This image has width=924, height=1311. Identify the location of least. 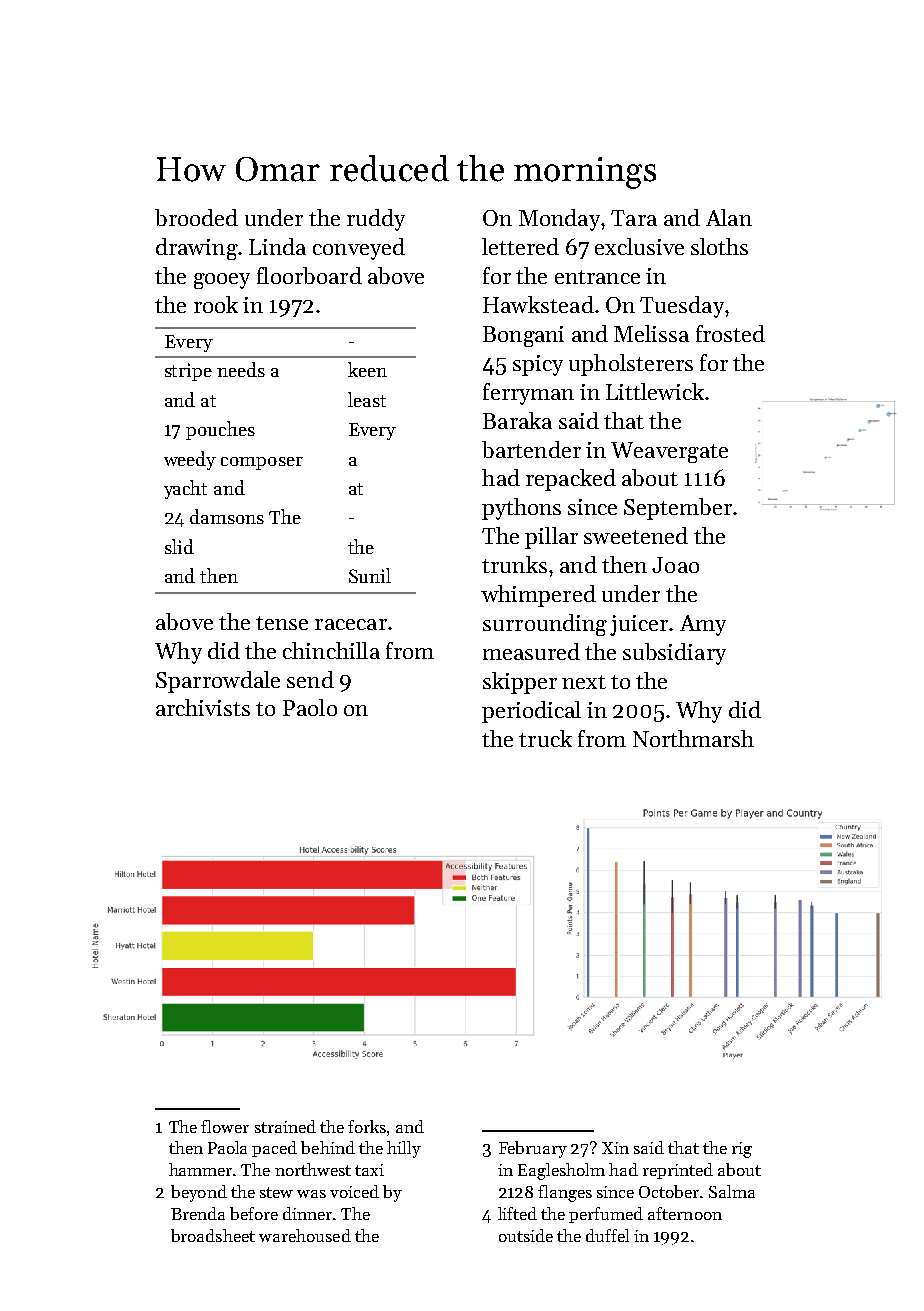
(367, 399).
